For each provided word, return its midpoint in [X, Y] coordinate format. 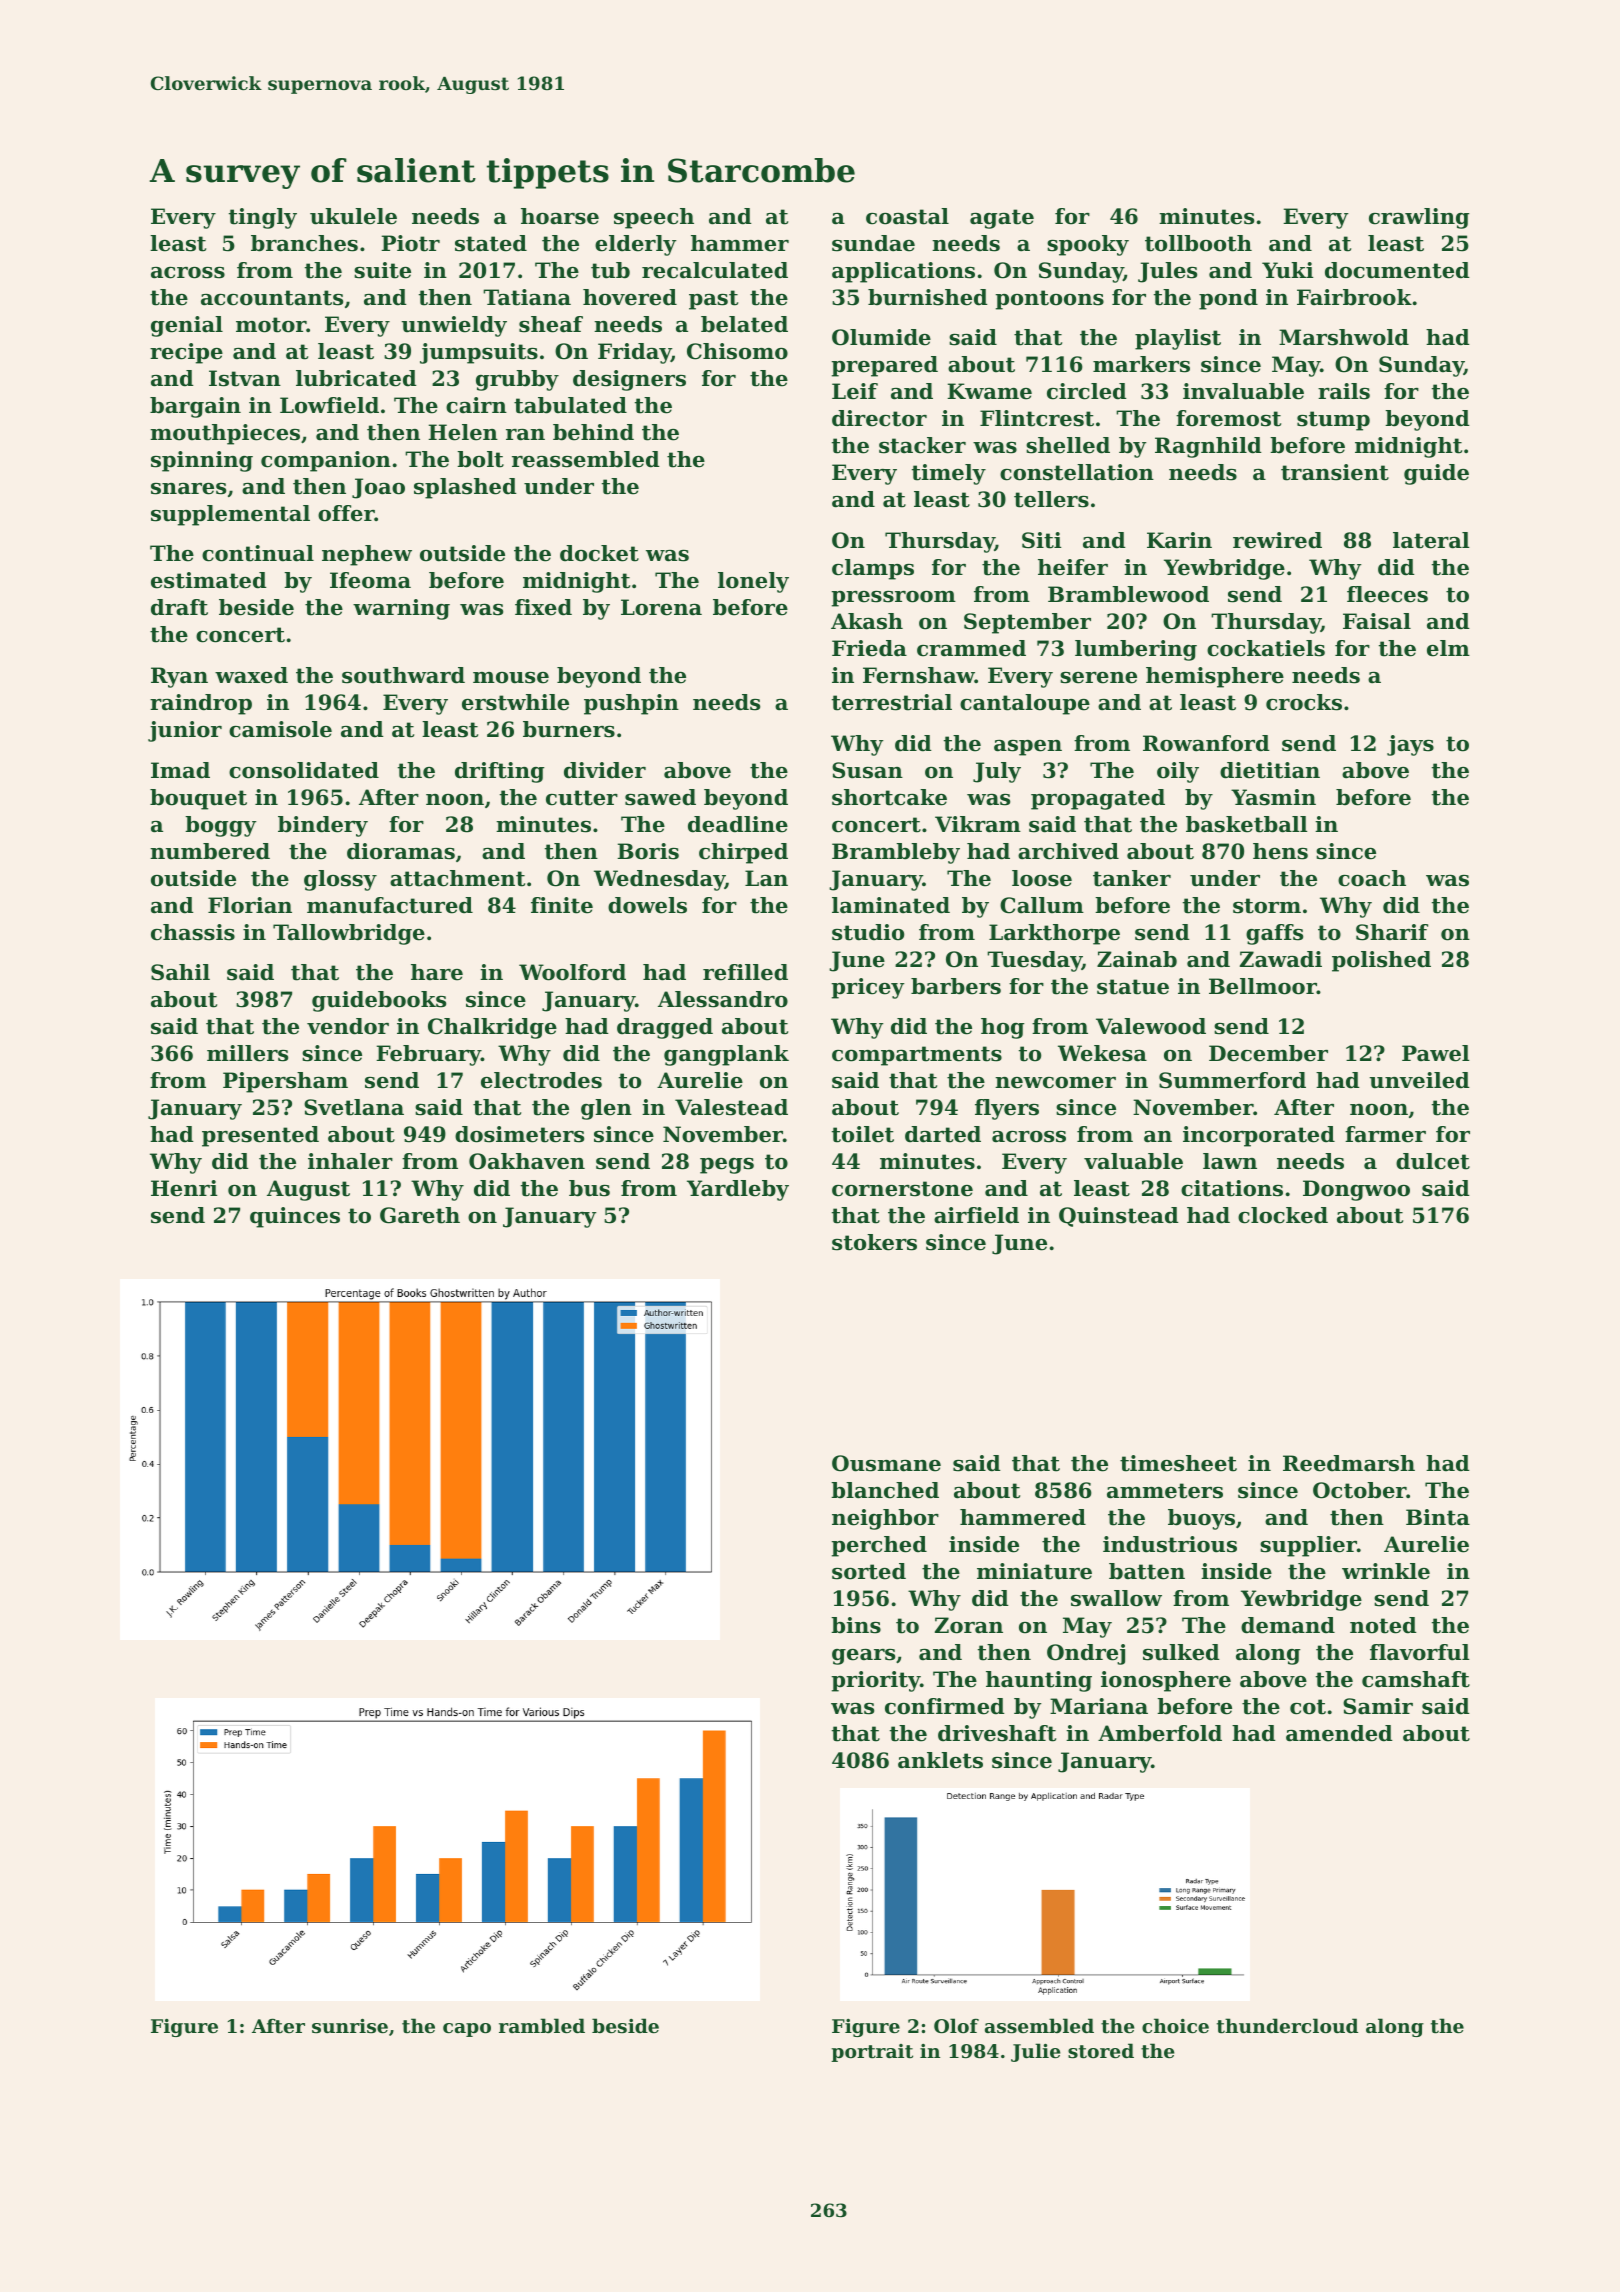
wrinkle [1386, 1571]
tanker [1132, 878]
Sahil [180, 972]
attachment [457, 878]
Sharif [1392, 932]
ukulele [353, 216]
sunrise [350, 2026]
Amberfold [1160, 1733]
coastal [907, 216]
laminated [891, 905]
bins [856, 1625]
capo [467, 2030]
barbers [956, 986]
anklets [940, 1760]
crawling [1419, 218]
